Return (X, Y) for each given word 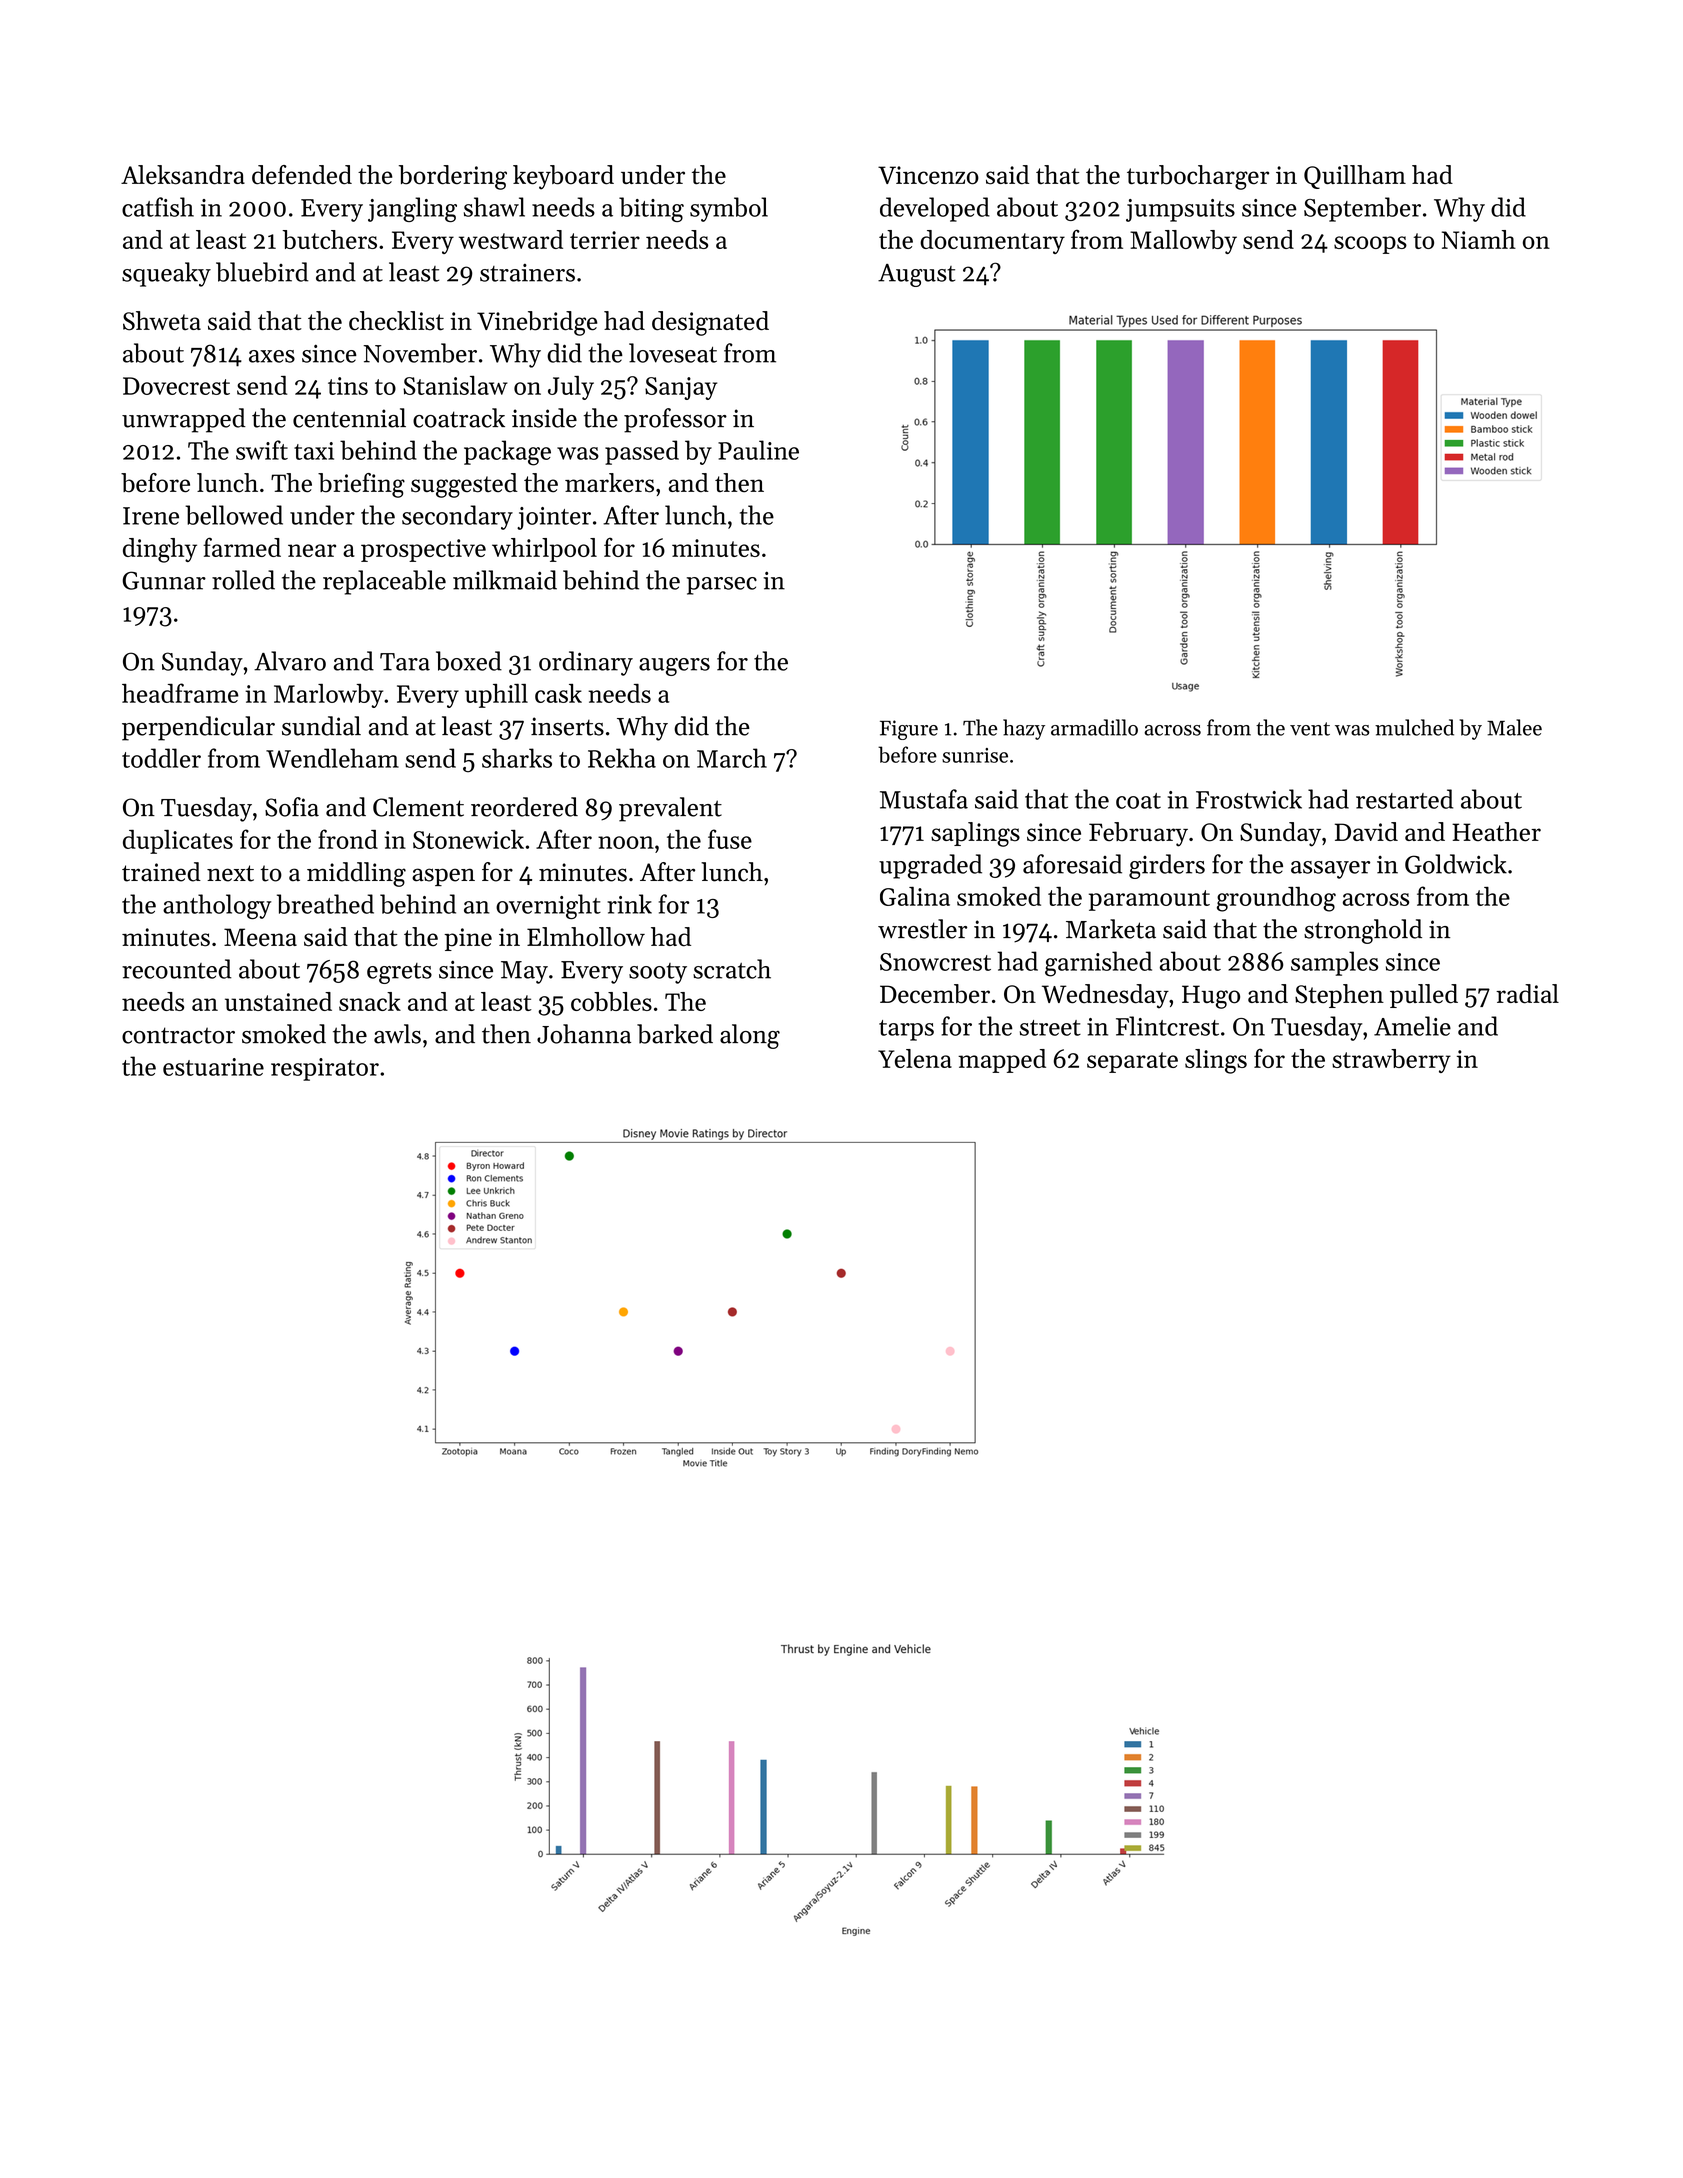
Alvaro (290, 661)
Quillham (1355, 177)
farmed (242, 547)
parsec (722, 586)
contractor (178, 1035)
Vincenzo (928, 175)
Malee (1514, 727)
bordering (453, 177)
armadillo (1094, 727)
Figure (909, 730)
